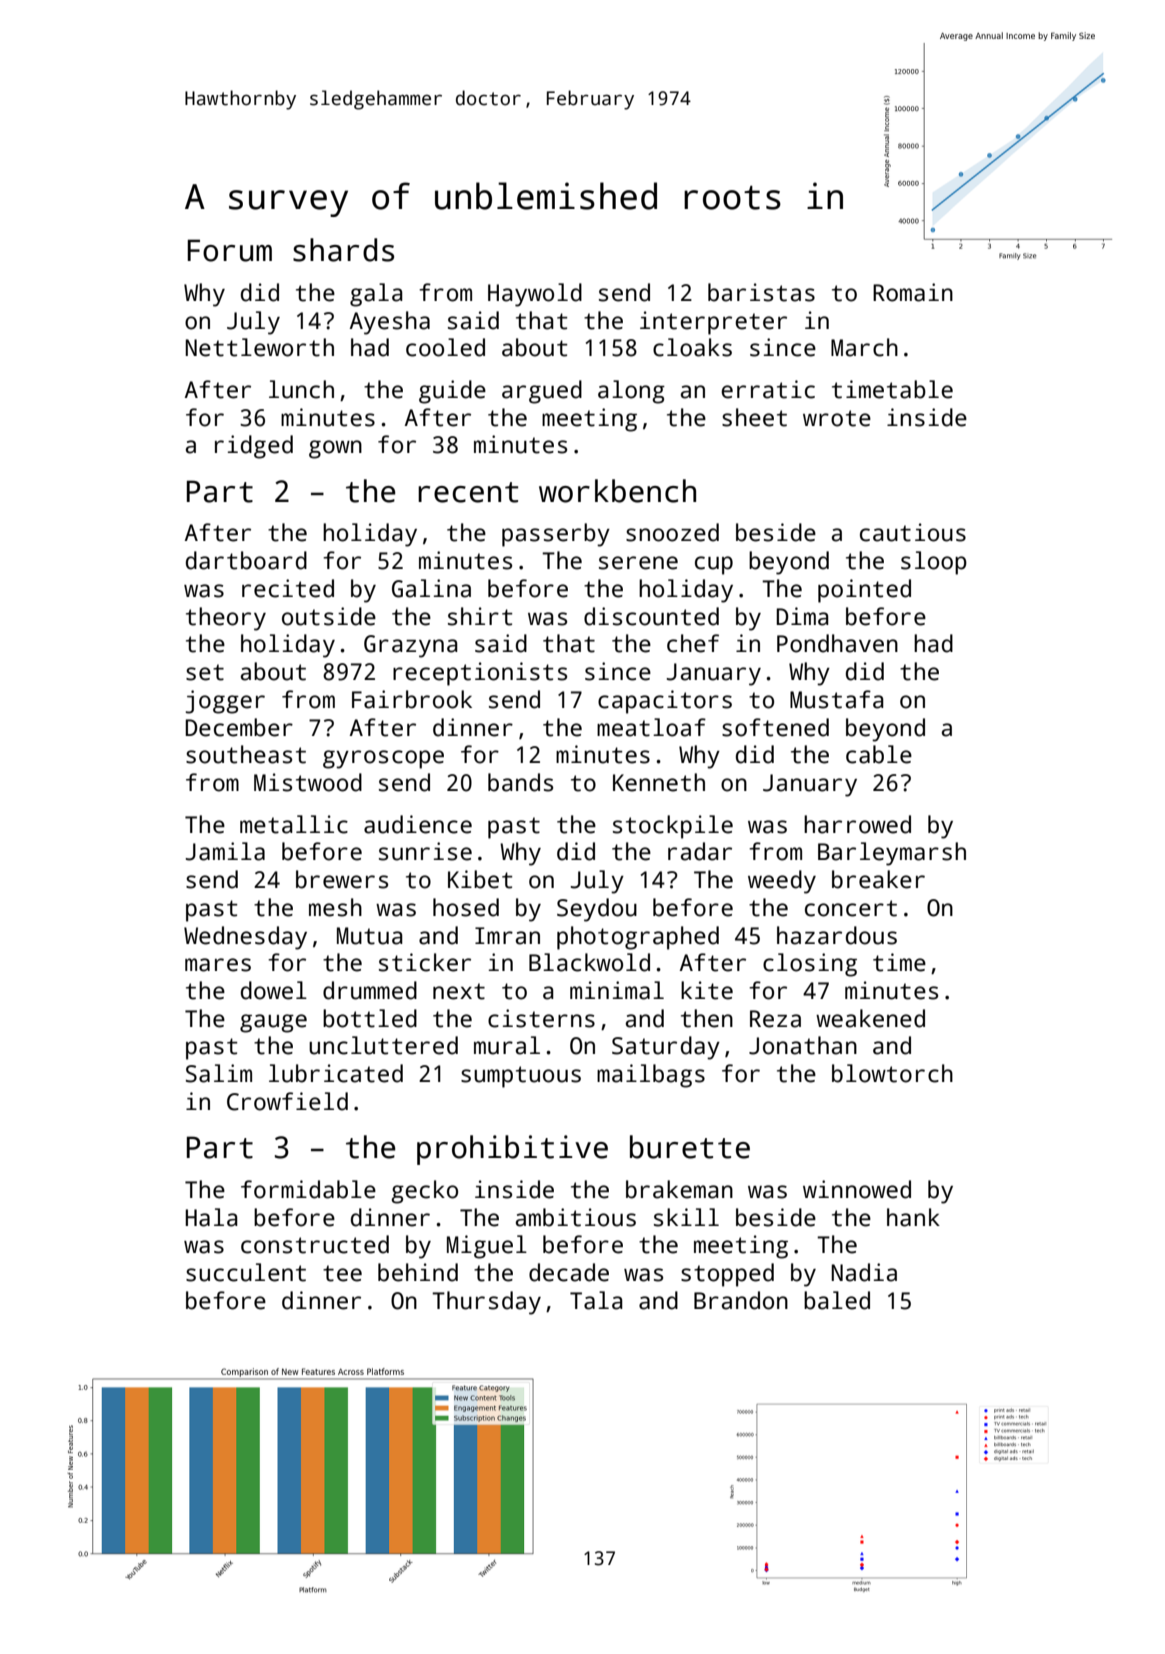  Describe the element at coordinates (617, 491) in the screenshot. I see `workbench` at that location.
